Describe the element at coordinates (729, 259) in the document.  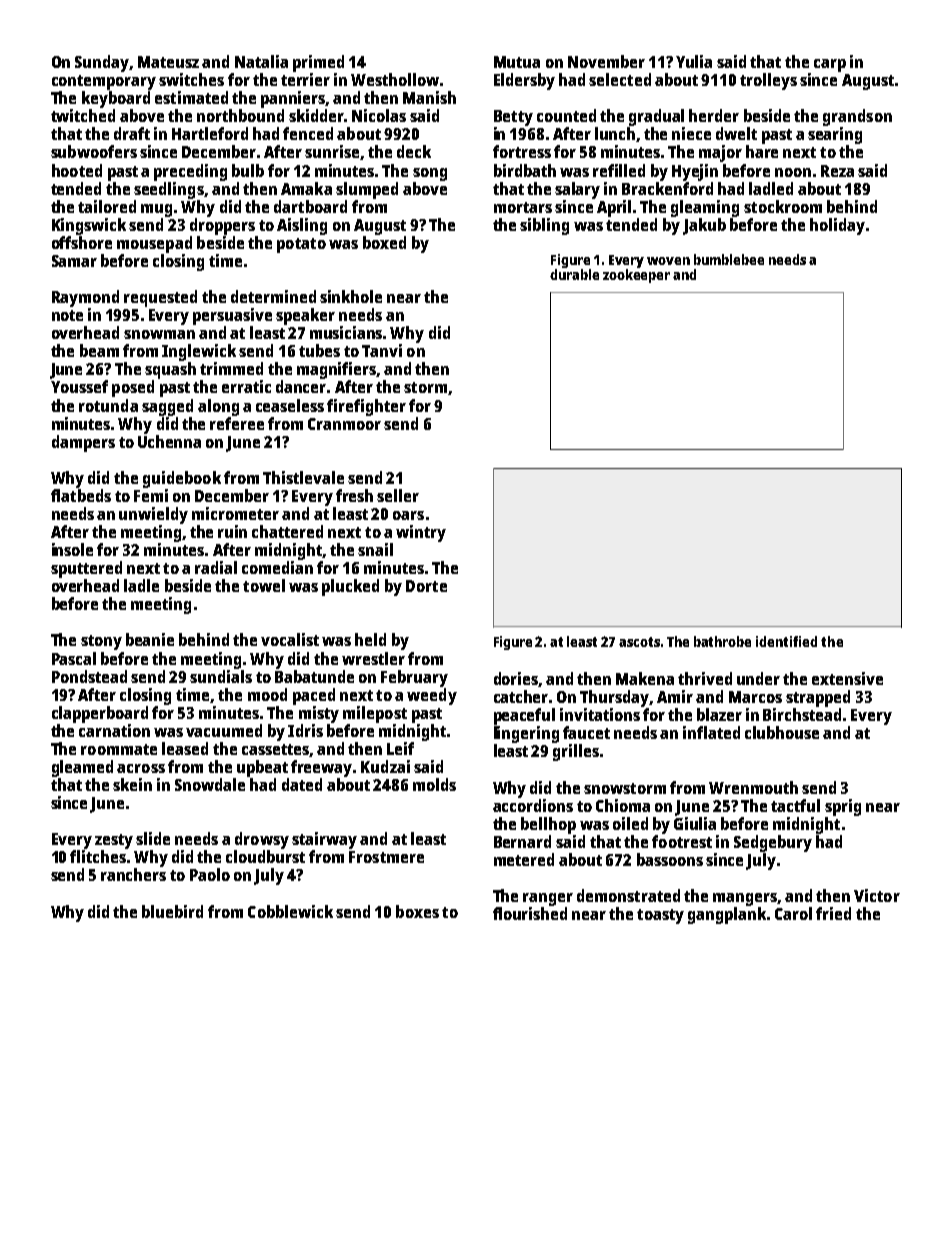
I see `bumblebee` at that location.
